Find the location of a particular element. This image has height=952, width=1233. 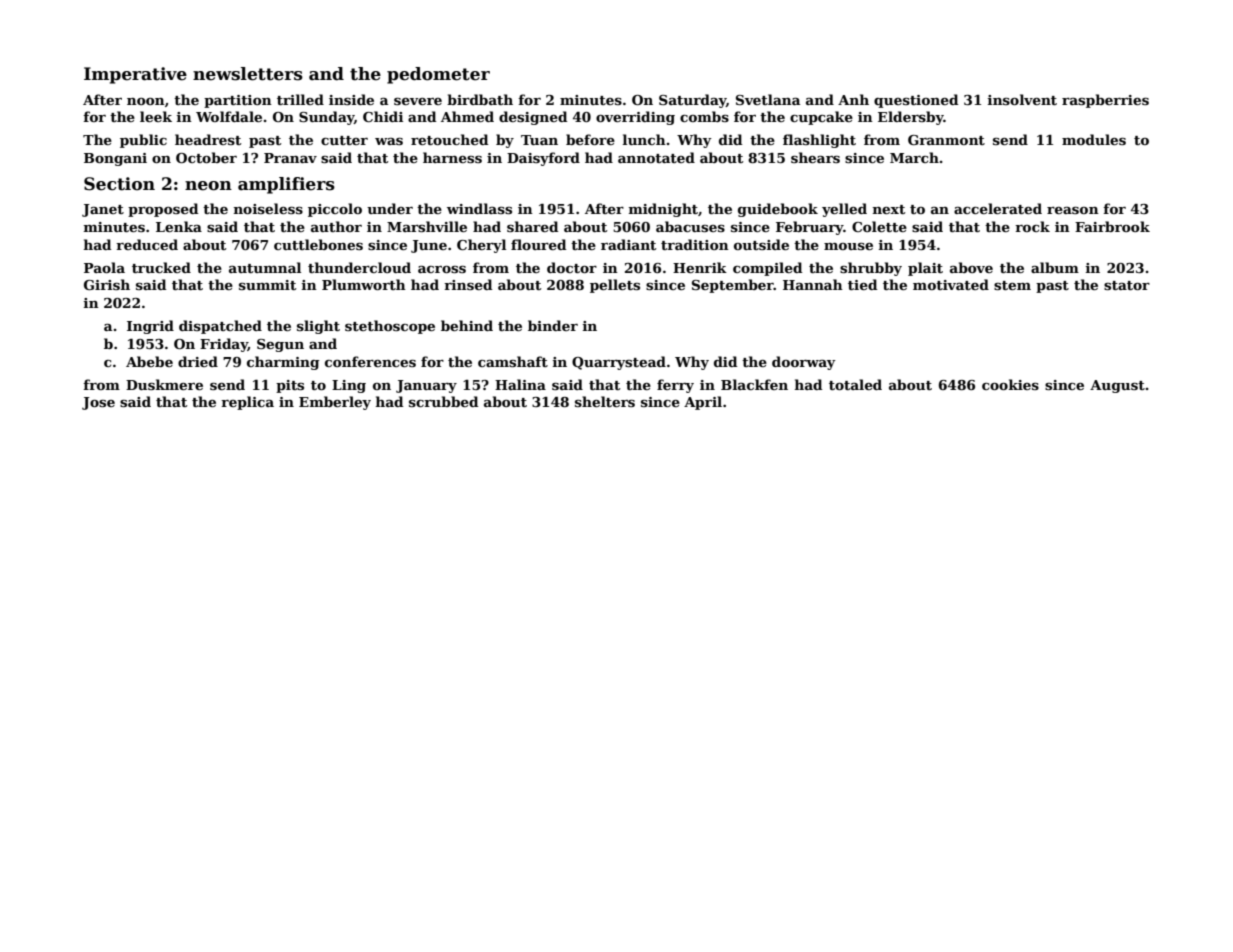

windlass is located at coordinates (479, 208).
